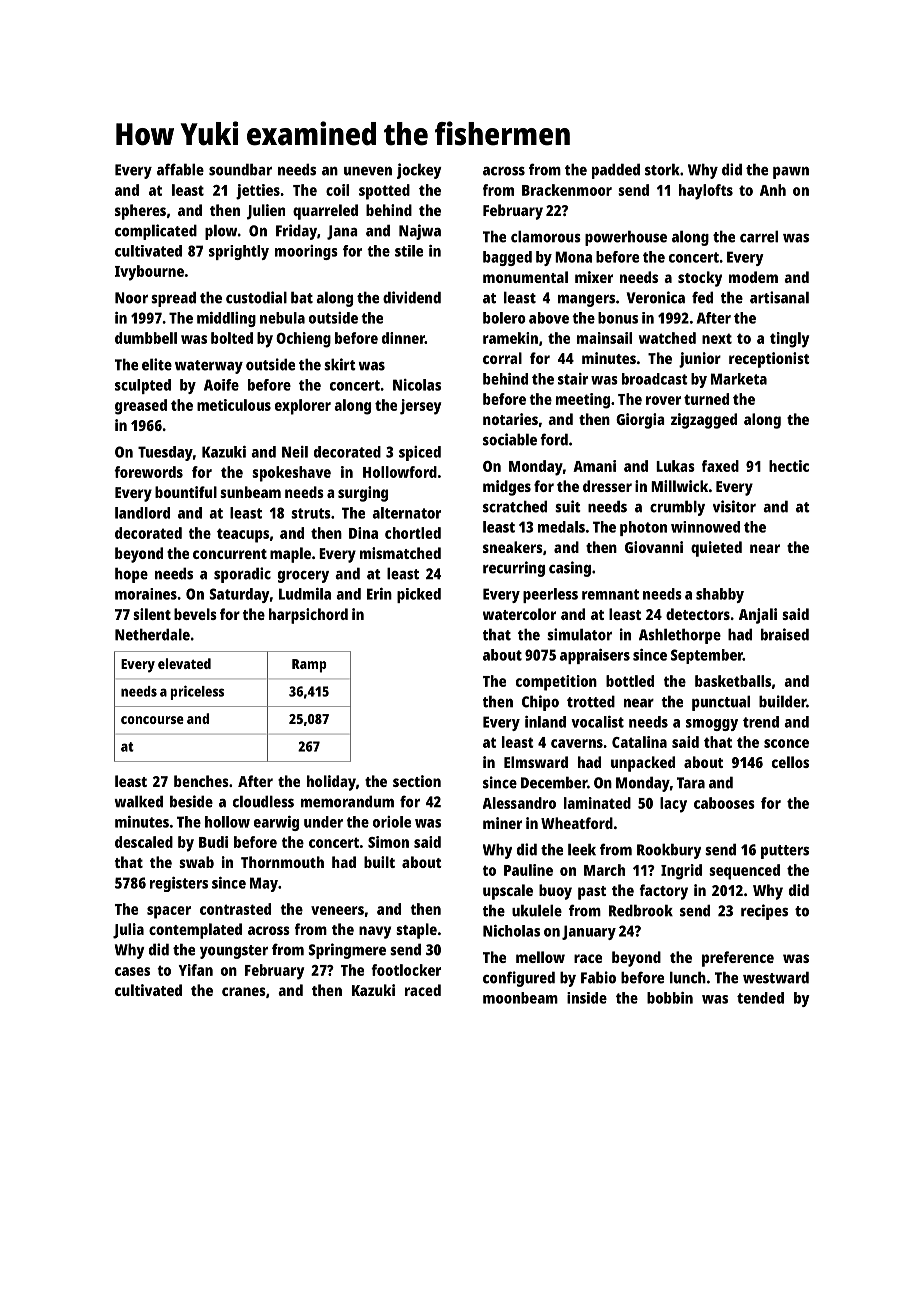 The image size is (924, 1308). I want to click on Noor, so click(131, 298).
